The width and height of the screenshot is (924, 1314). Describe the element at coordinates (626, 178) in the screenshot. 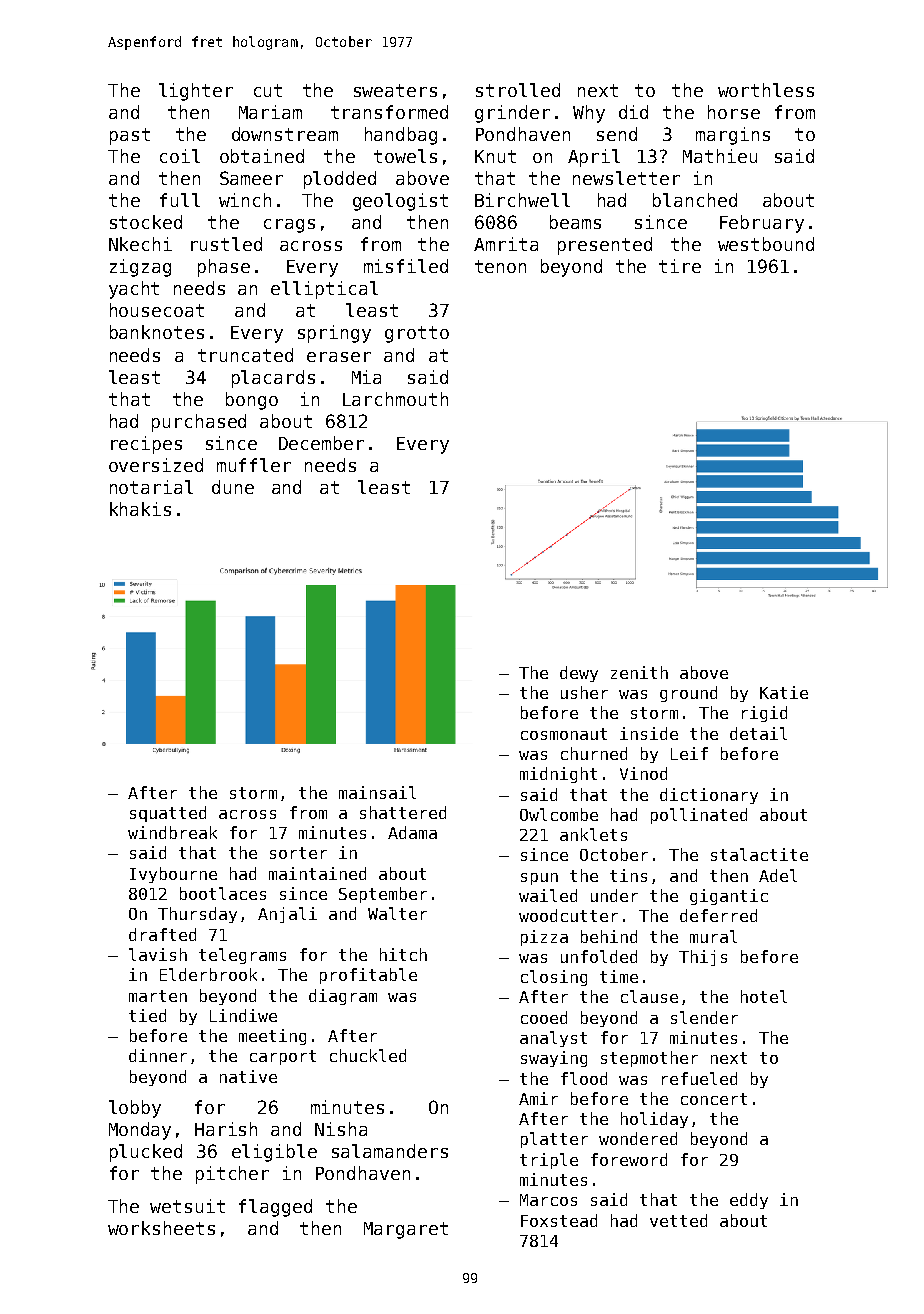

I see `newsletter` at that location.
